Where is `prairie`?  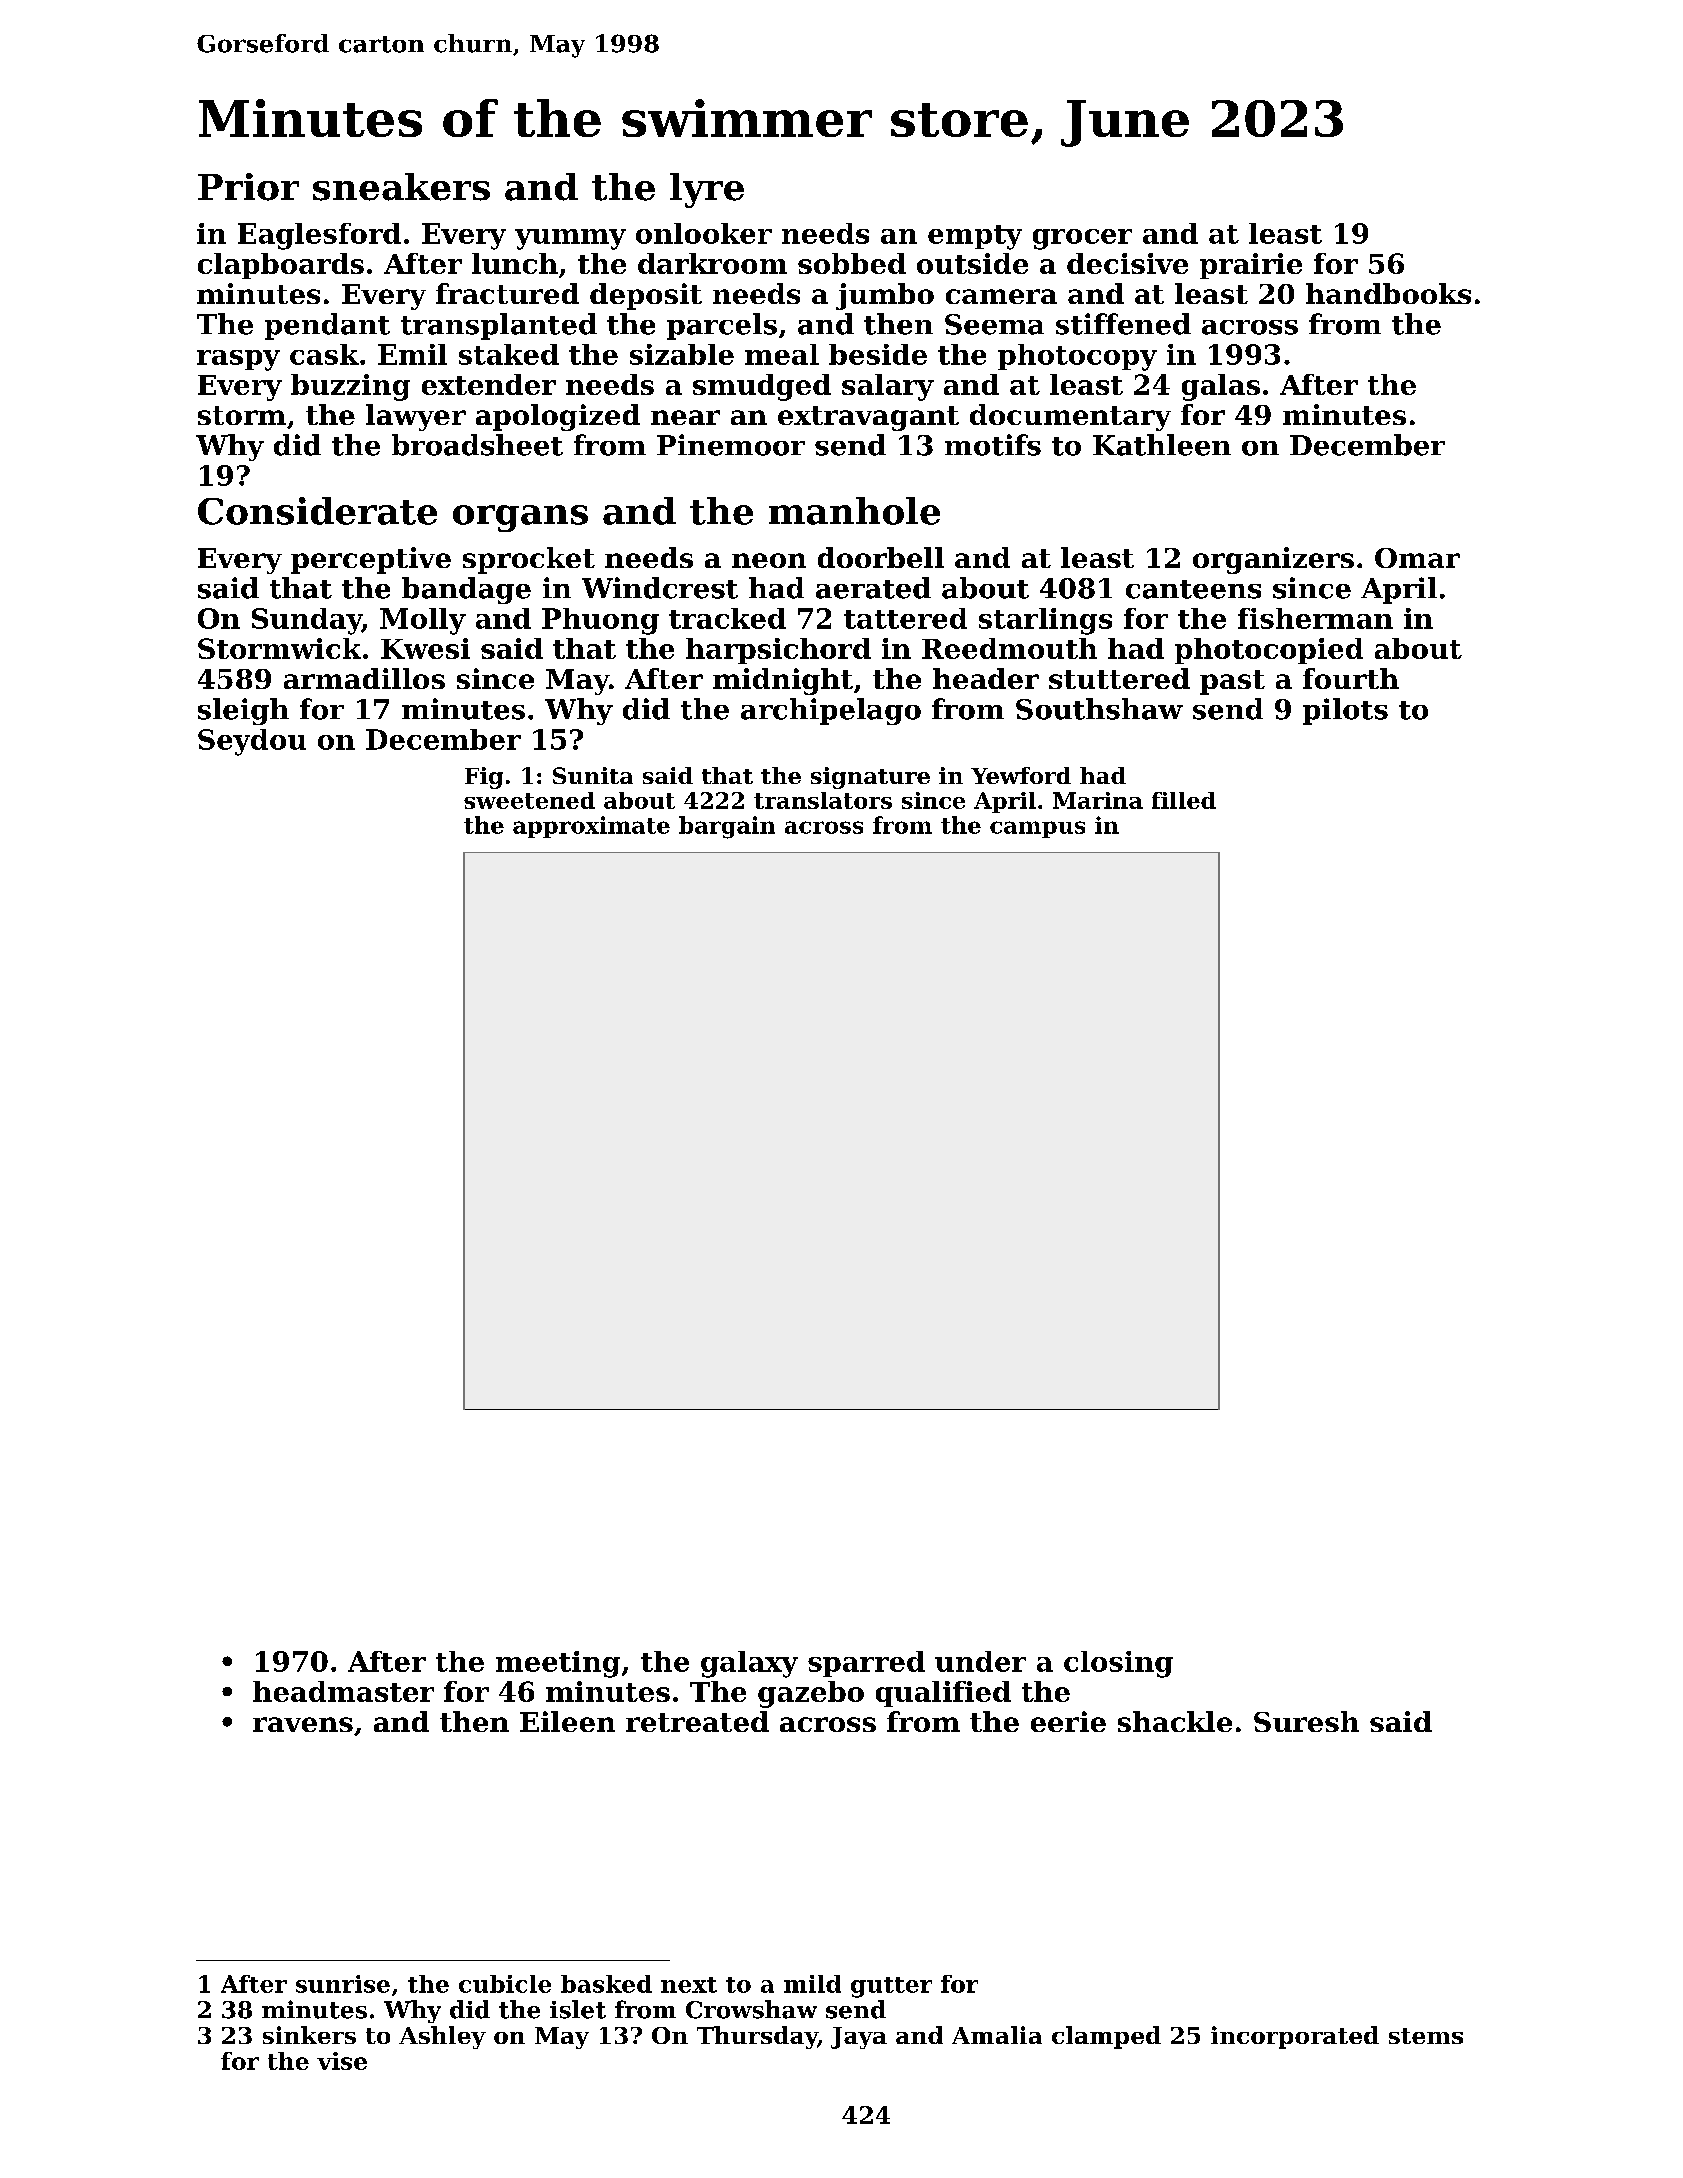 prairie is located at coordinates (1251, 266).
